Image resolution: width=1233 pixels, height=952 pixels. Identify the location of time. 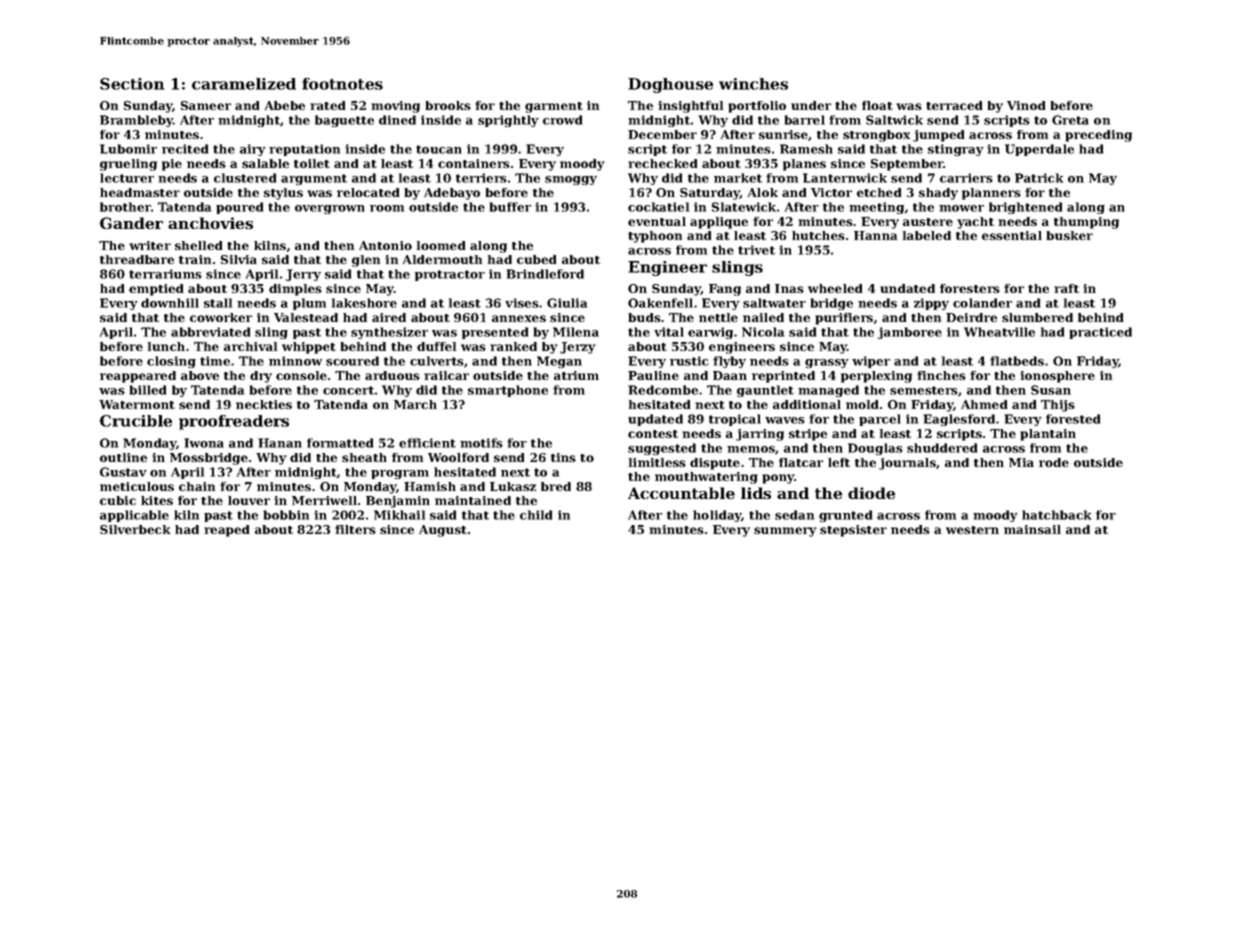
(215, 361).
